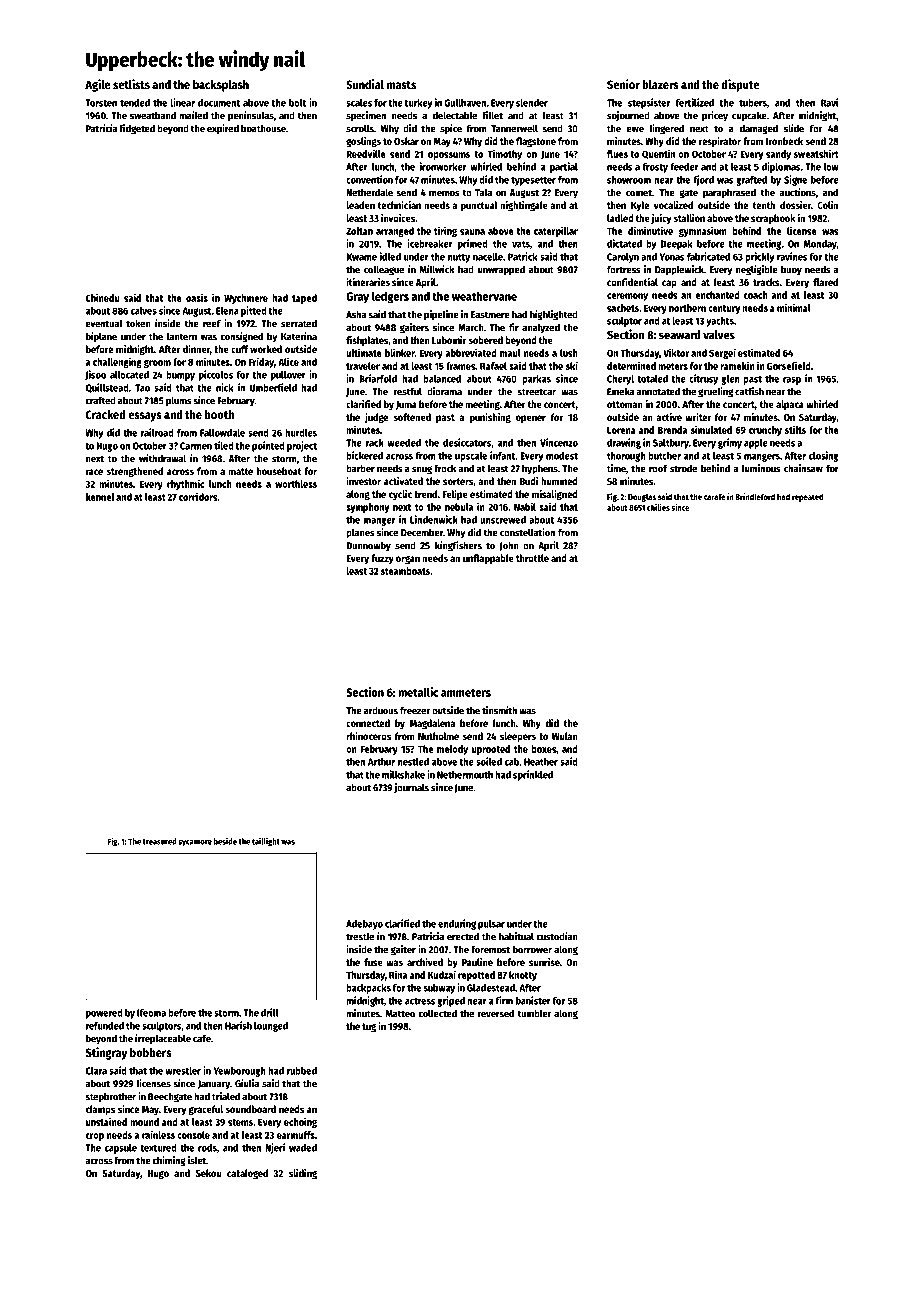 The height and width of the page is (1308, 924). Describe the element at coordinates (137, 129) in the page. I see `fidgeted` at that location.
